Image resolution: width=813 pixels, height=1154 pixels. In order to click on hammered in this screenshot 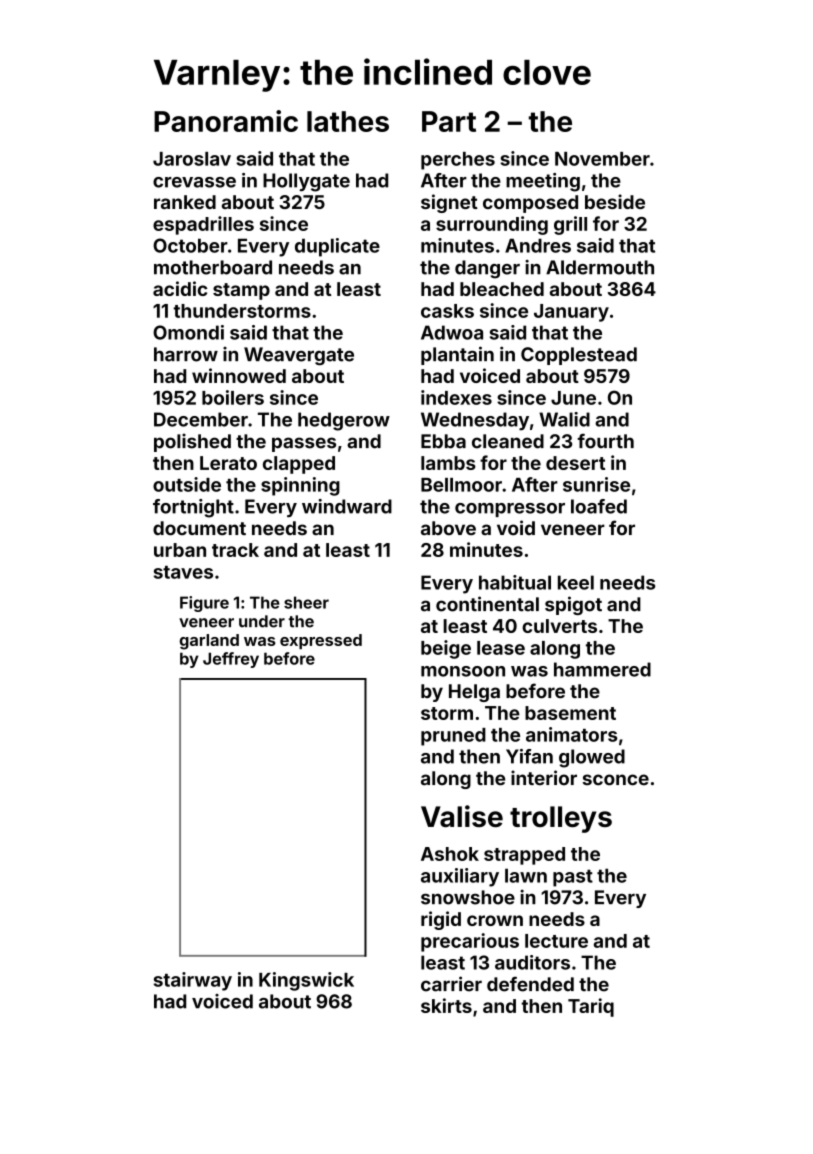, I will do `click(602, 669)`.
